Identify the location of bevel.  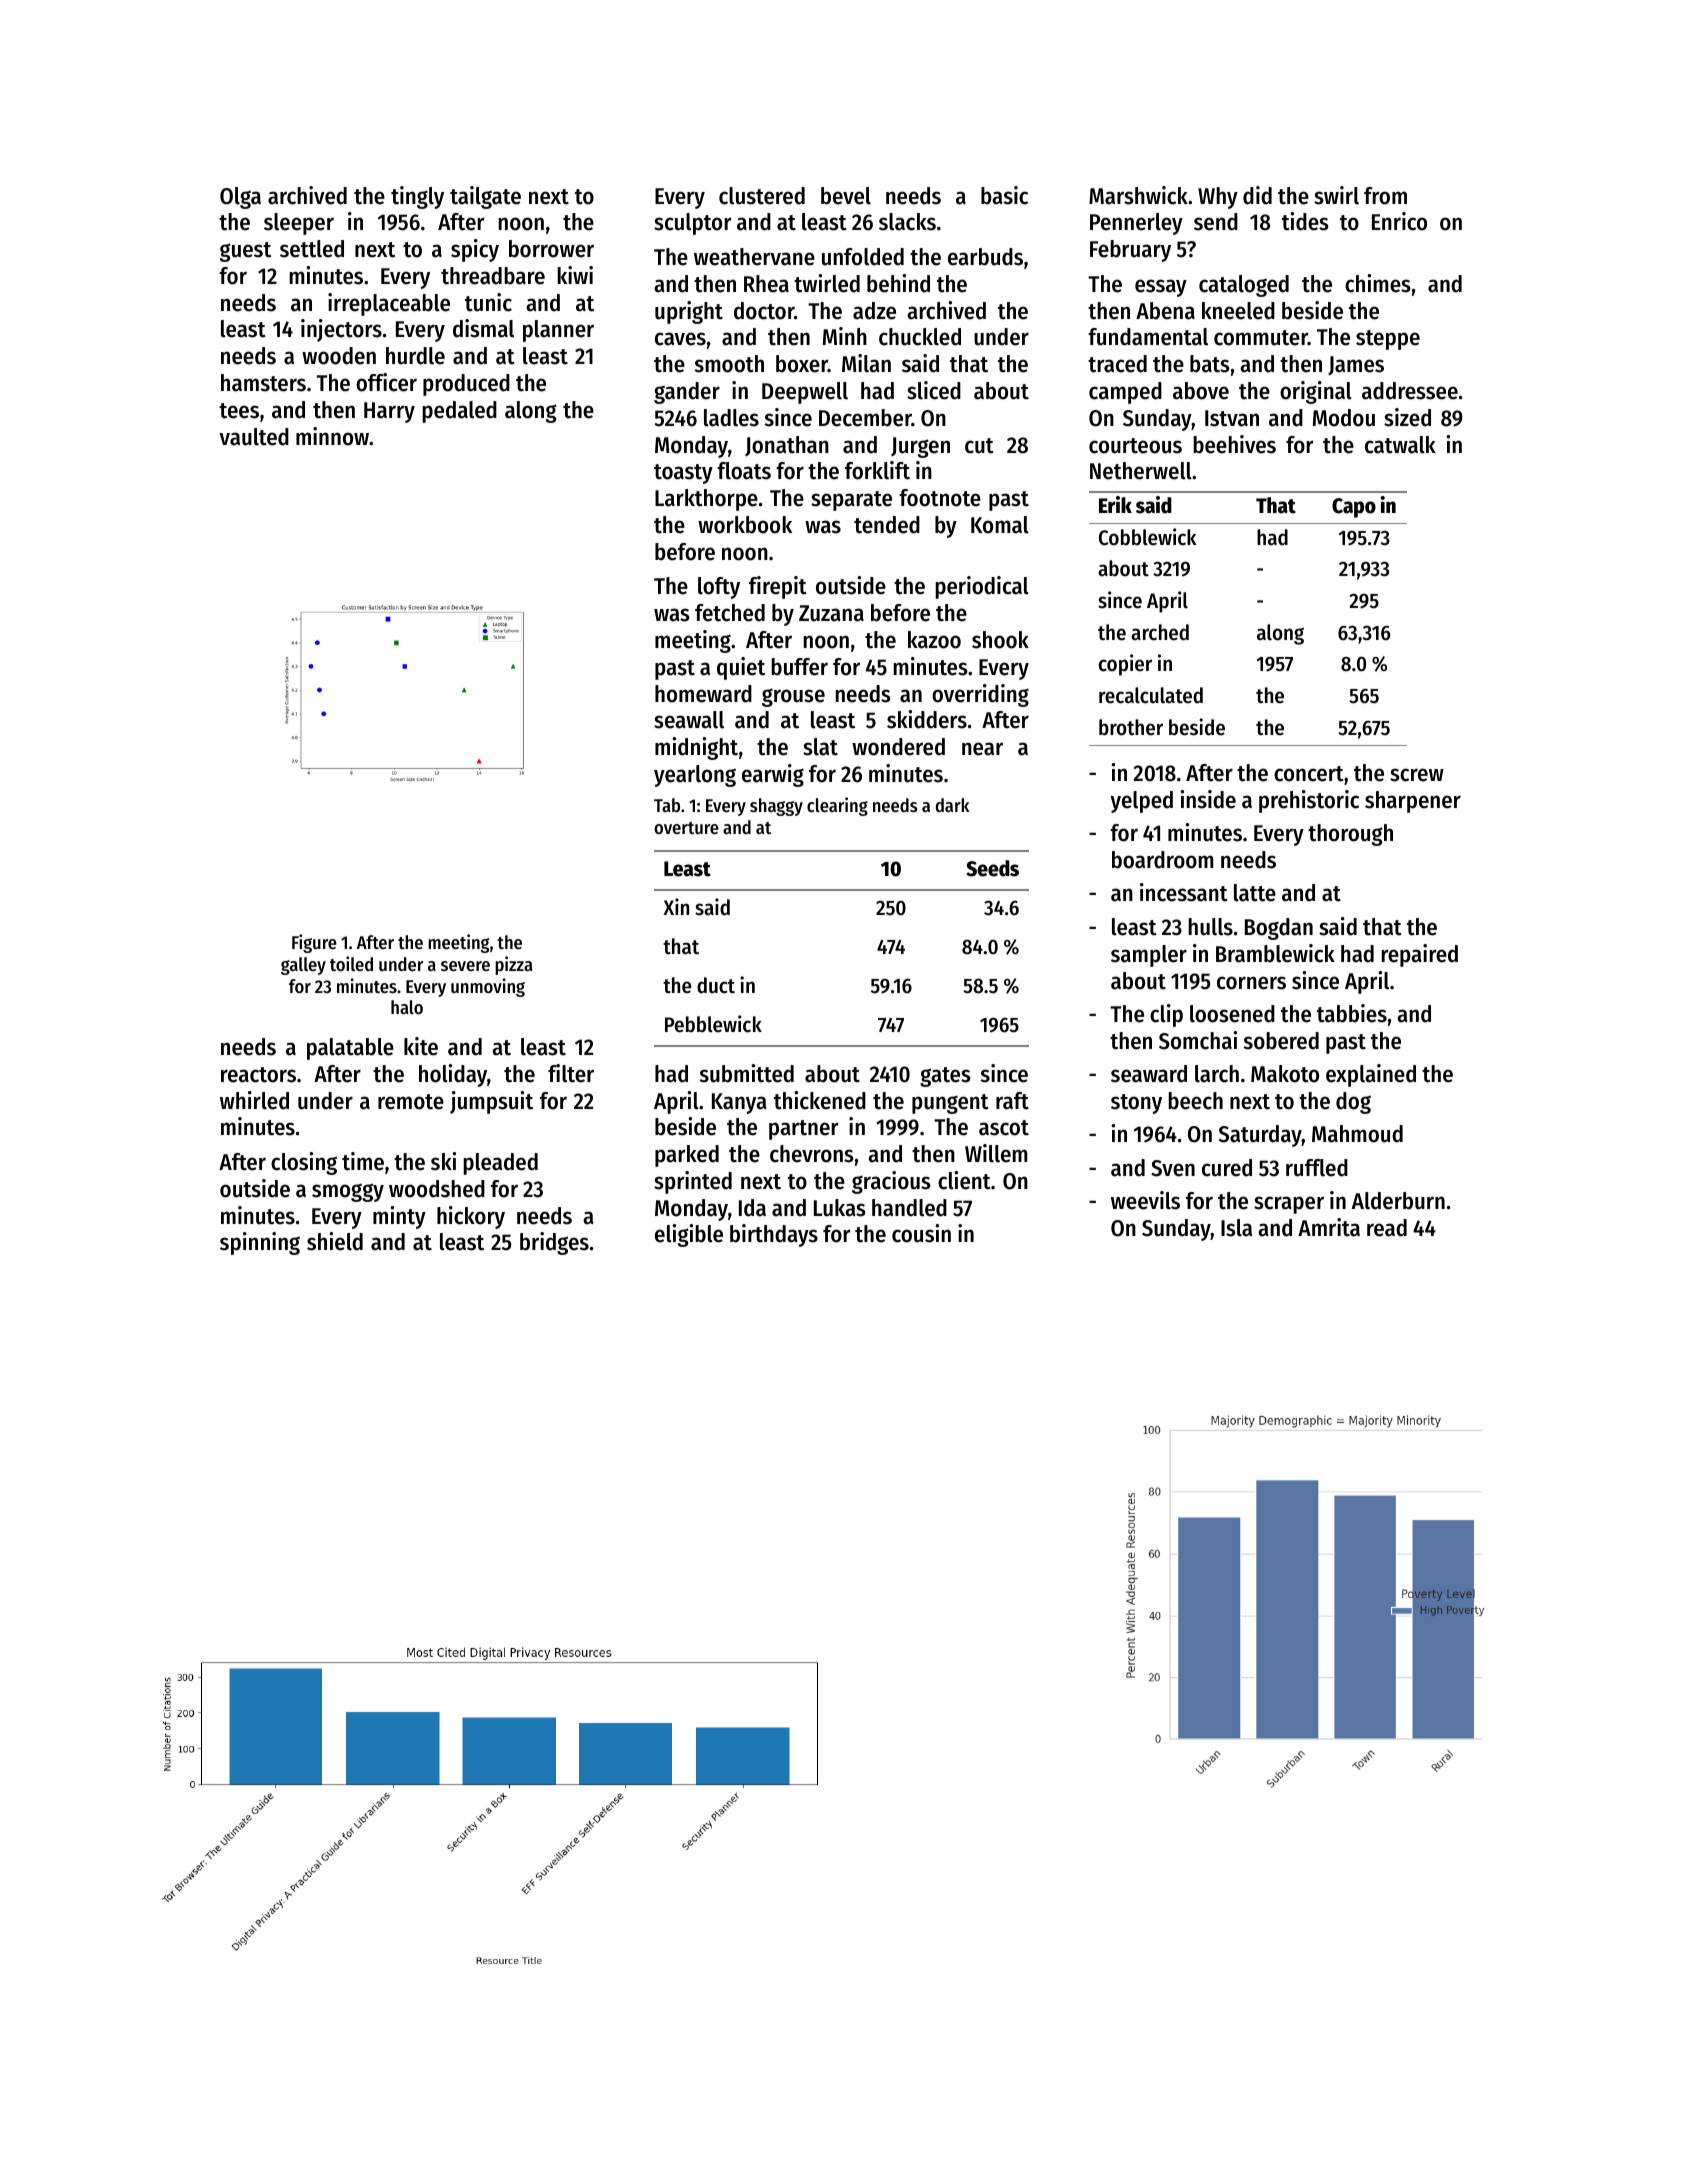
(846, 196).
